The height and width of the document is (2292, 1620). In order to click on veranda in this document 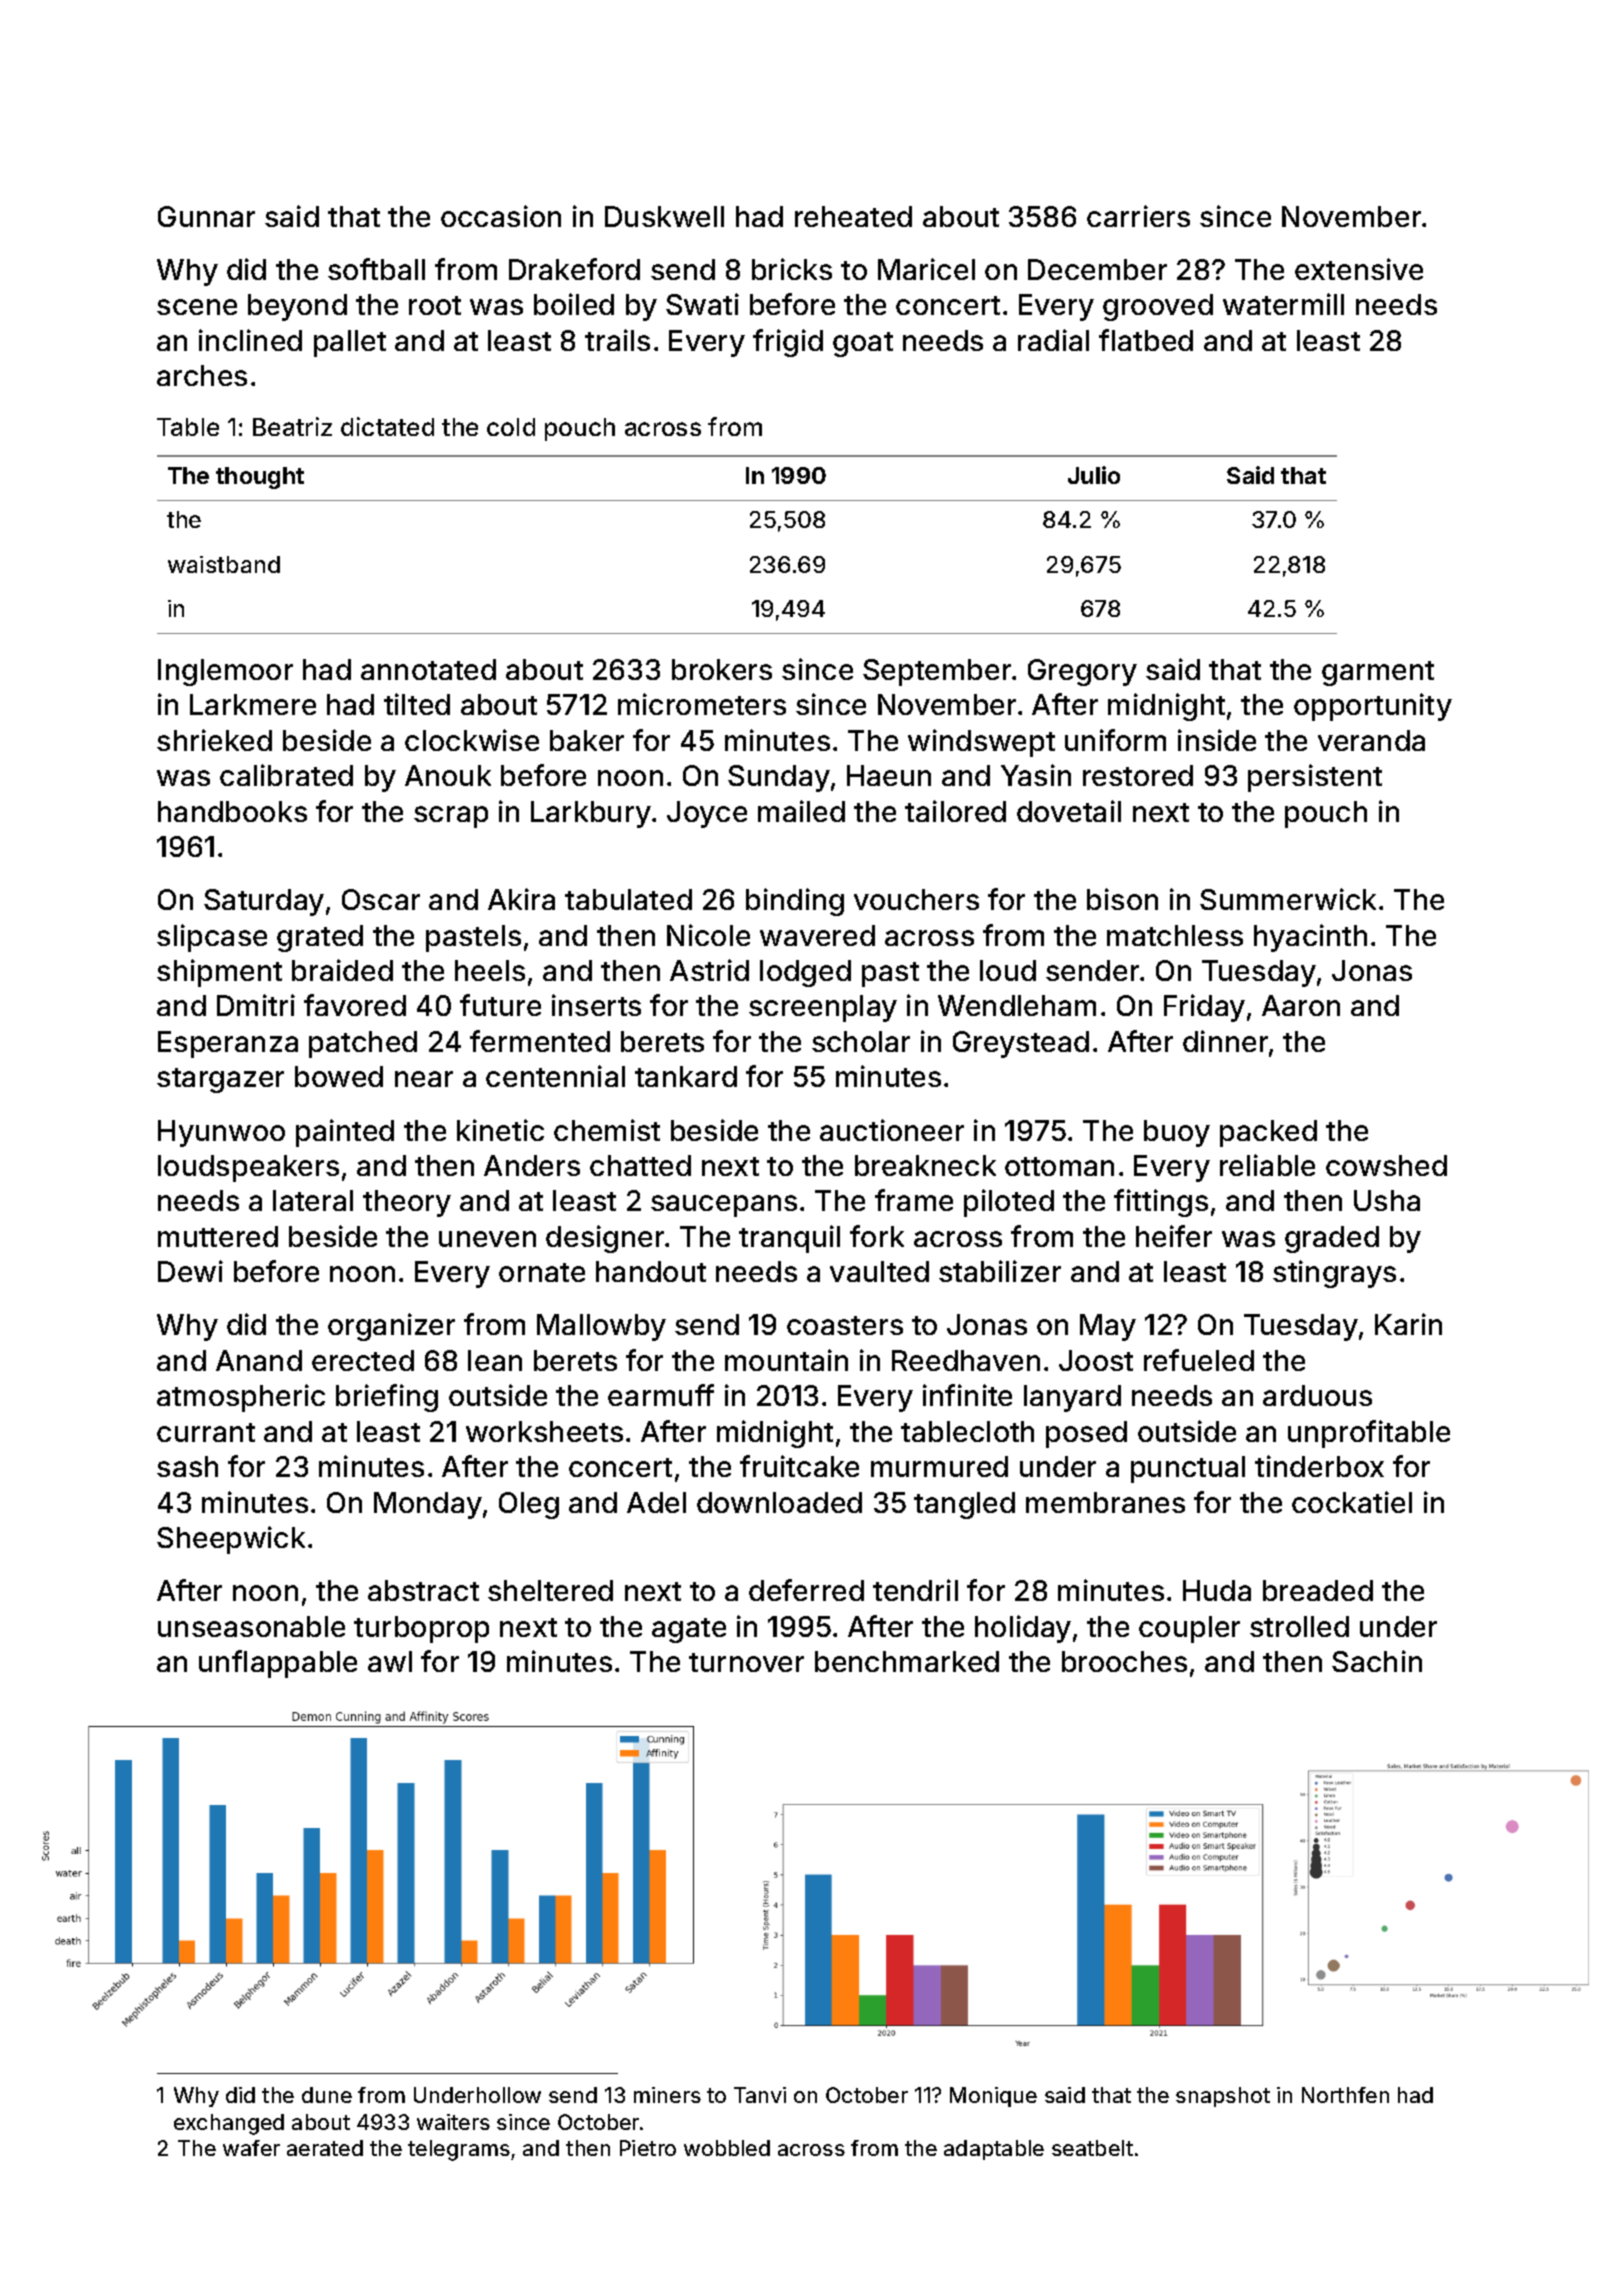, I will do `click(1371, 740)`.
